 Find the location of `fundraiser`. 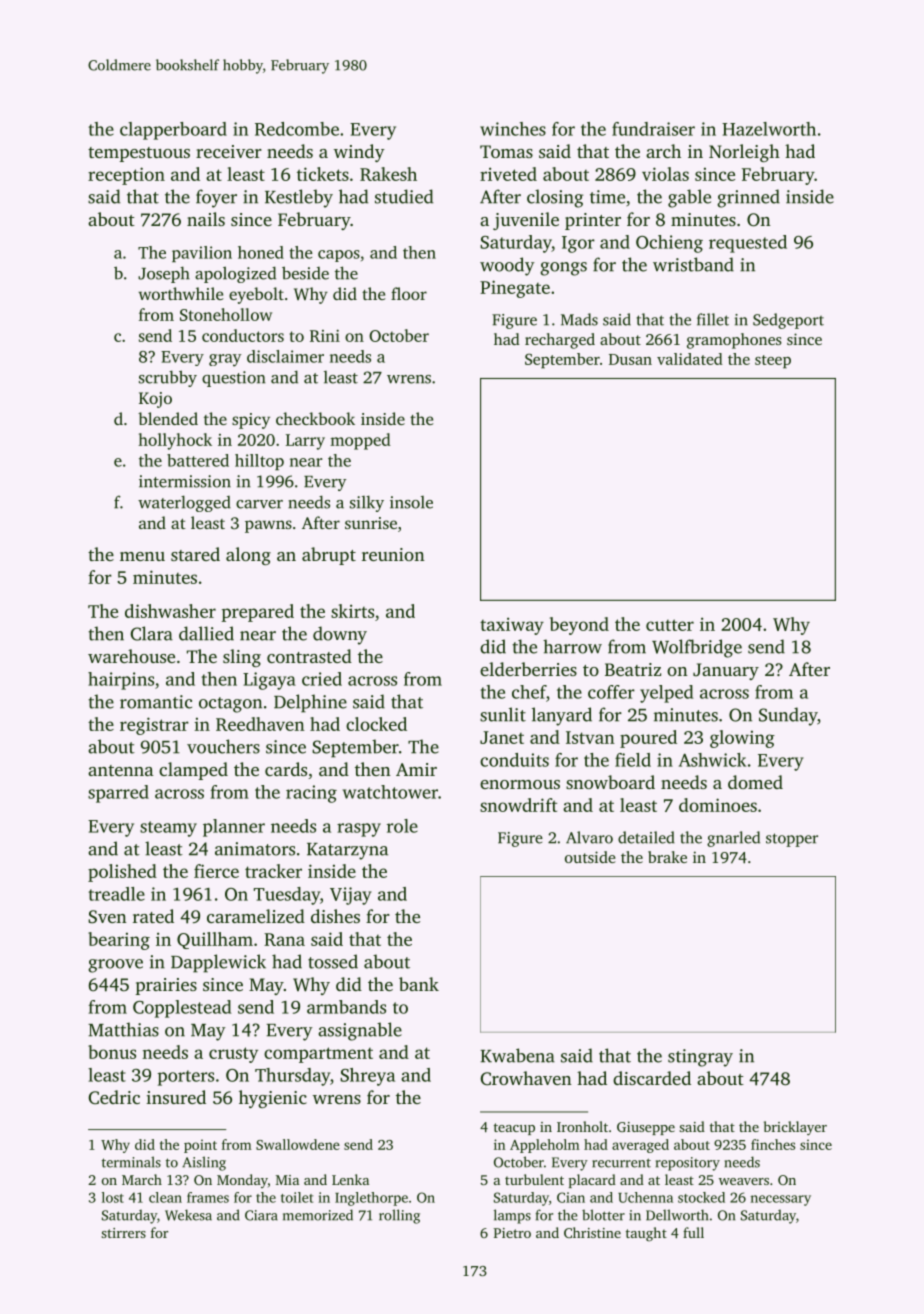

fundraiser is located at coordinates (653, 129).
